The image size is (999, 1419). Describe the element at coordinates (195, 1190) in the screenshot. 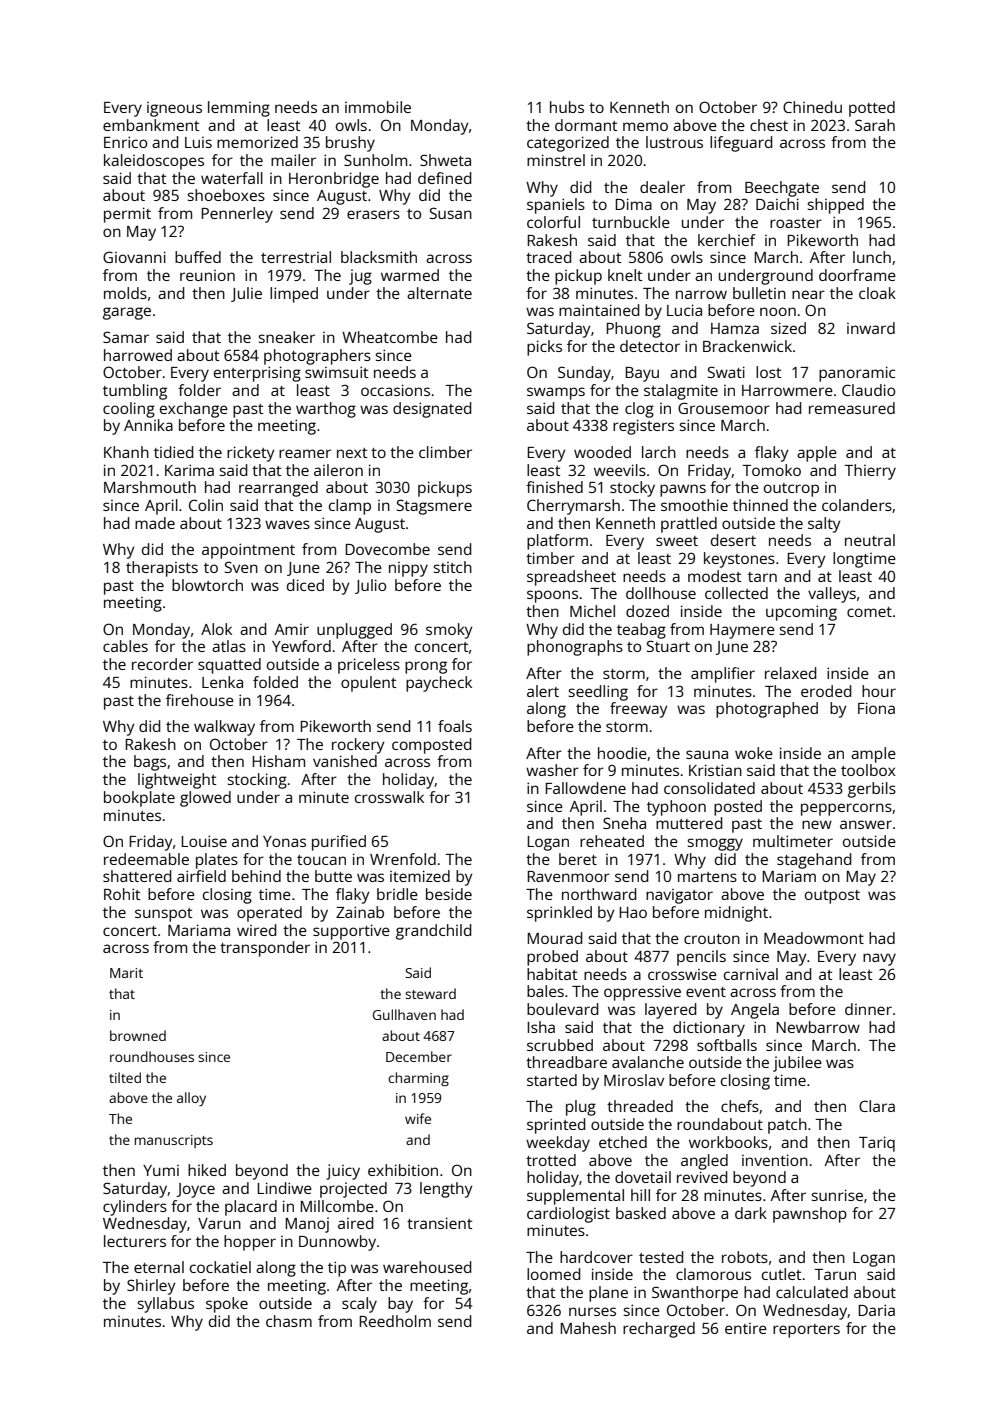

I see `Joyce` at that location.
